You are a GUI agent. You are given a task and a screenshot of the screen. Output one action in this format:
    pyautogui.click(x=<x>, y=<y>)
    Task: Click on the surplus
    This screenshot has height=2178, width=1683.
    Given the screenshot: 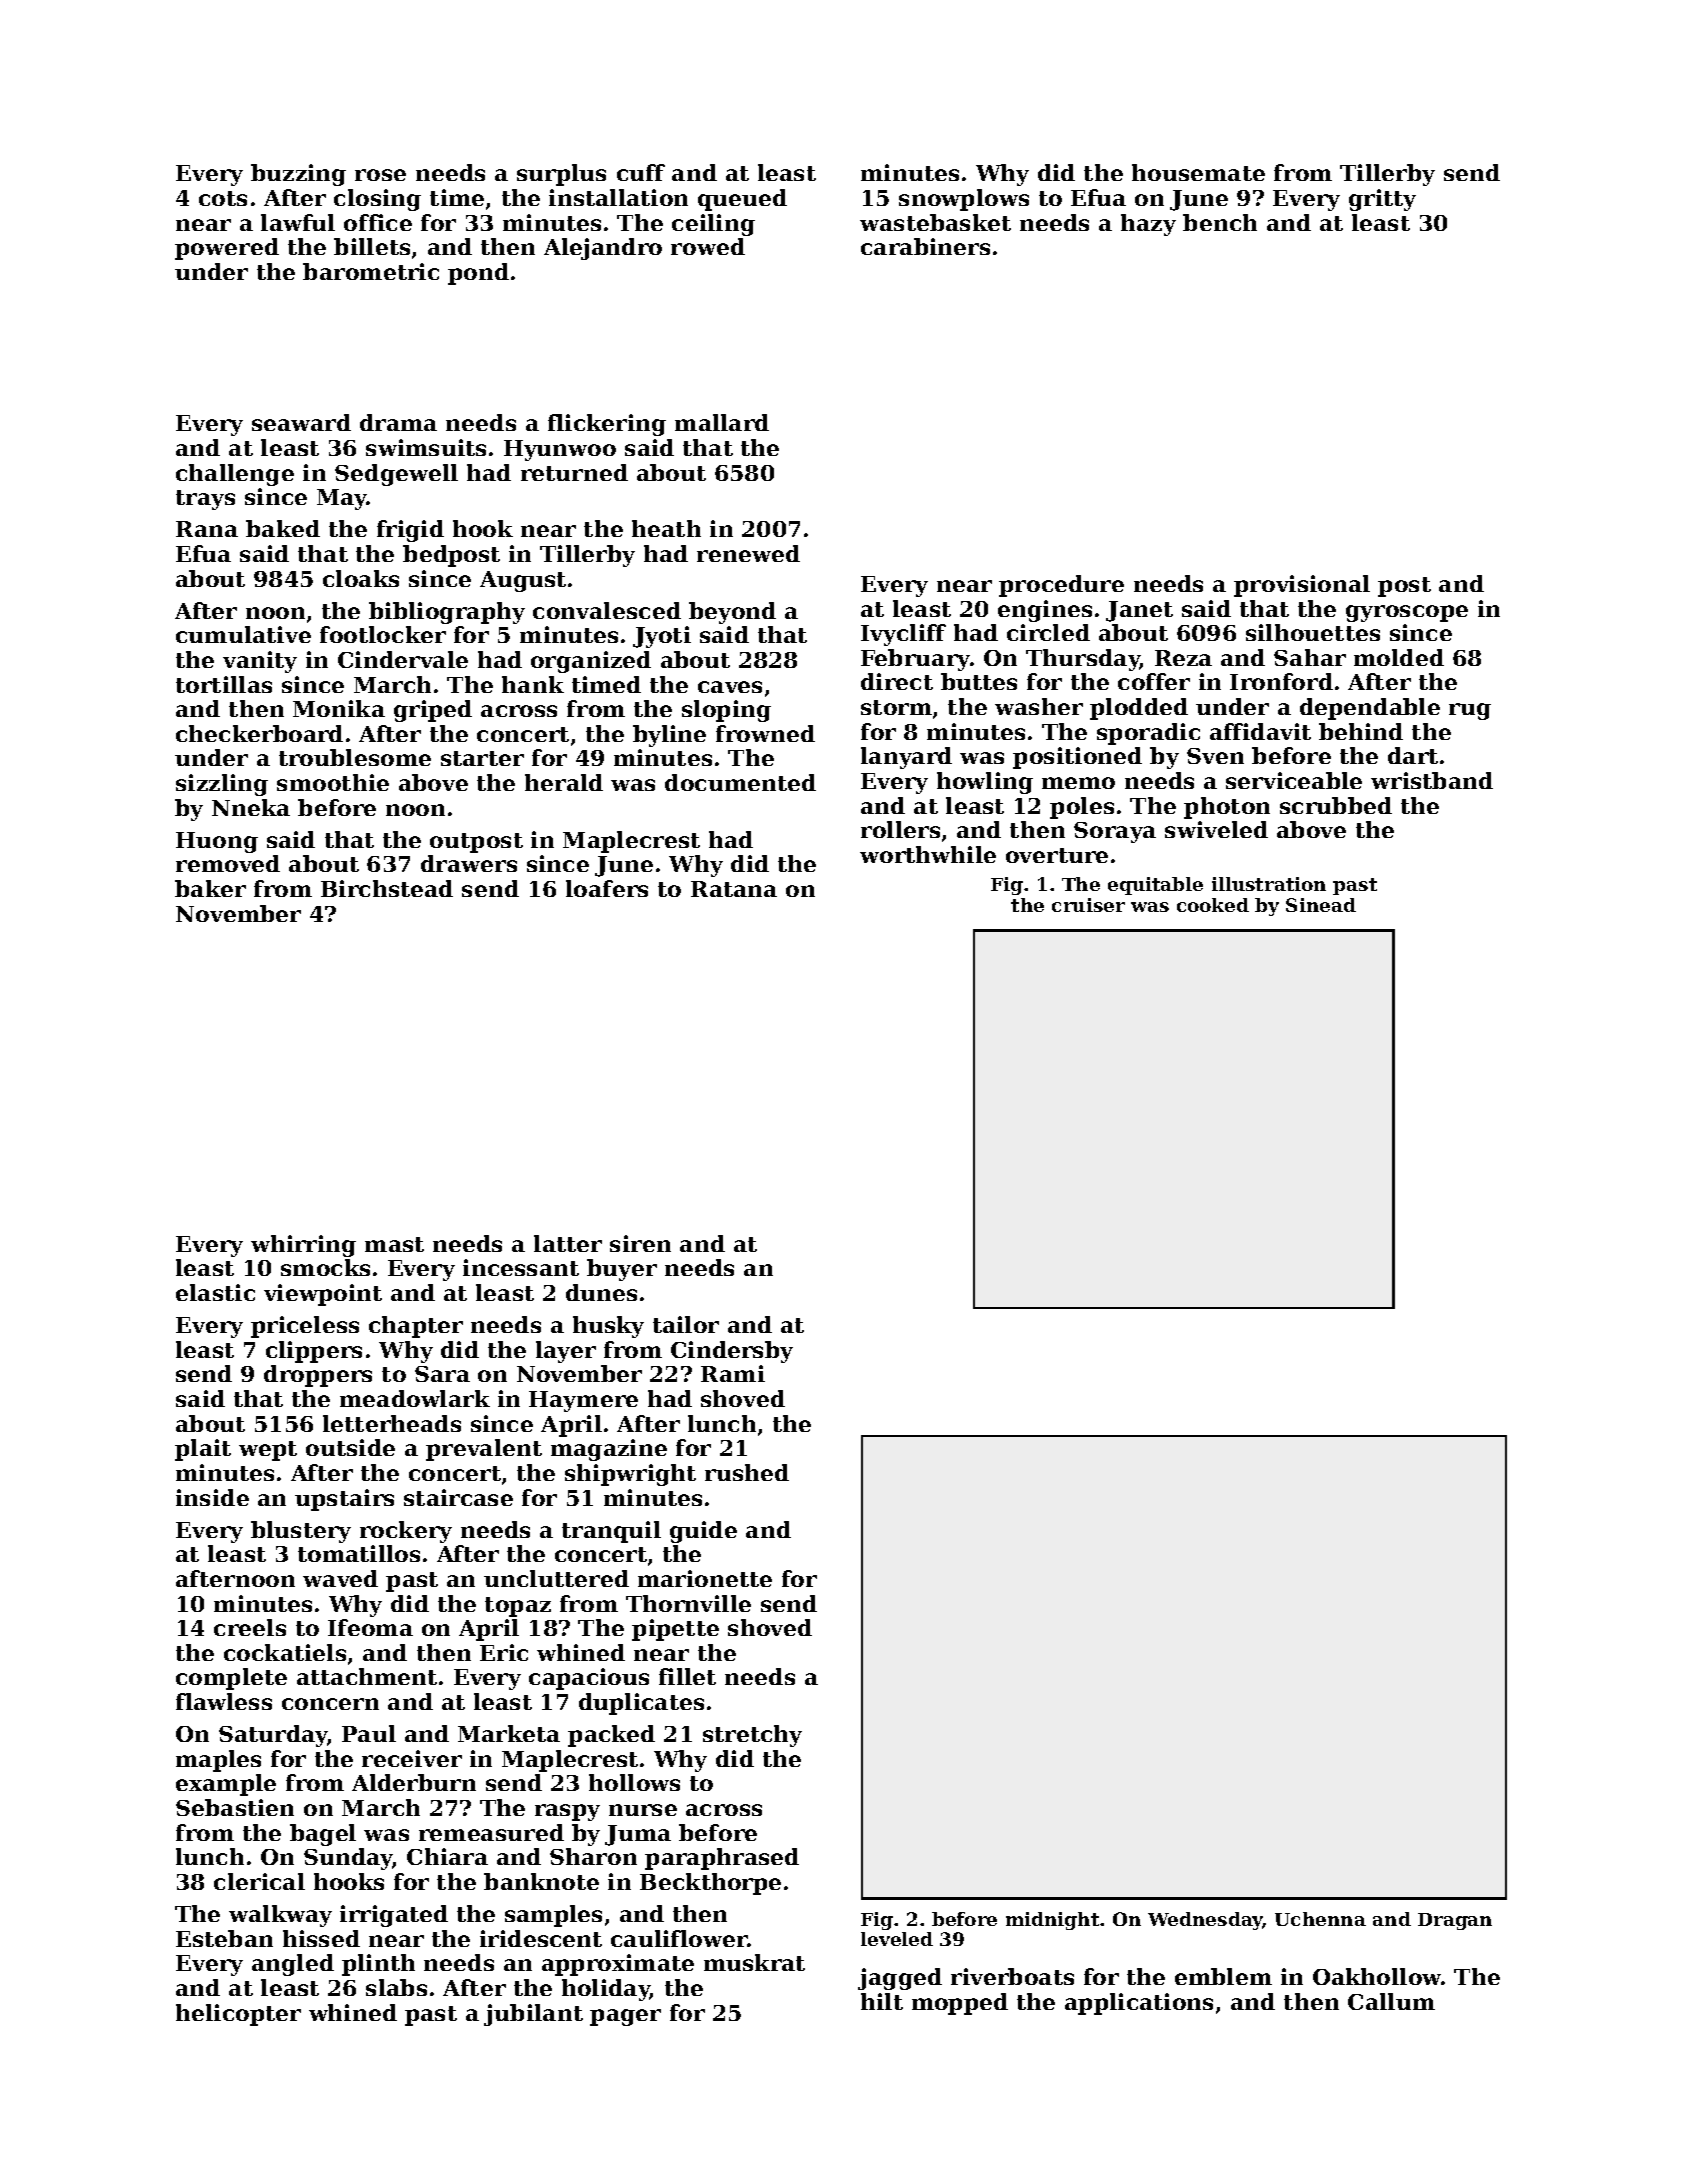 What is the action you would take?
    pyautogui.click(x=561, y=175)
